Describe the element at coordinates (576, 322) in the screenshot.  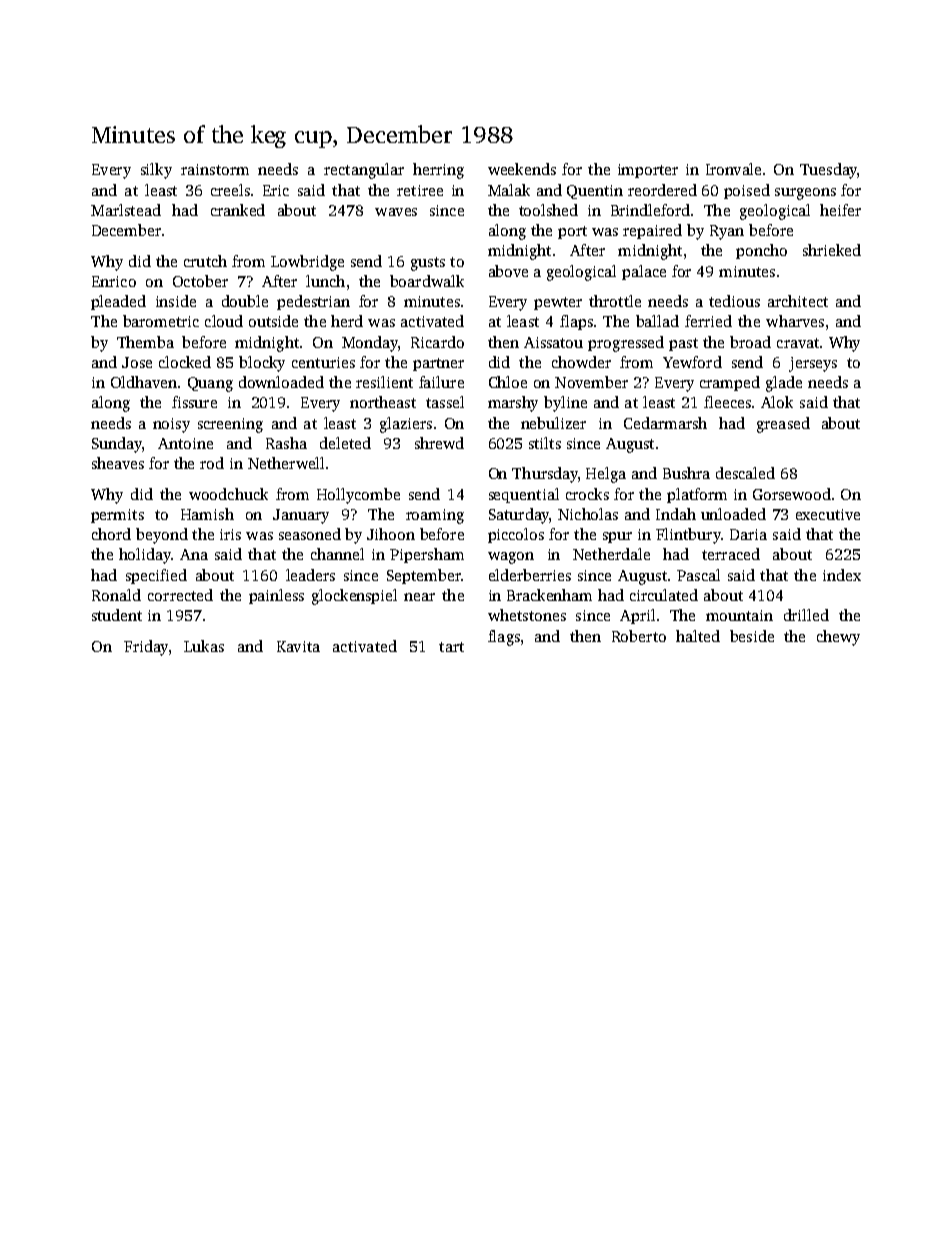
I see `flaps` at that location.
